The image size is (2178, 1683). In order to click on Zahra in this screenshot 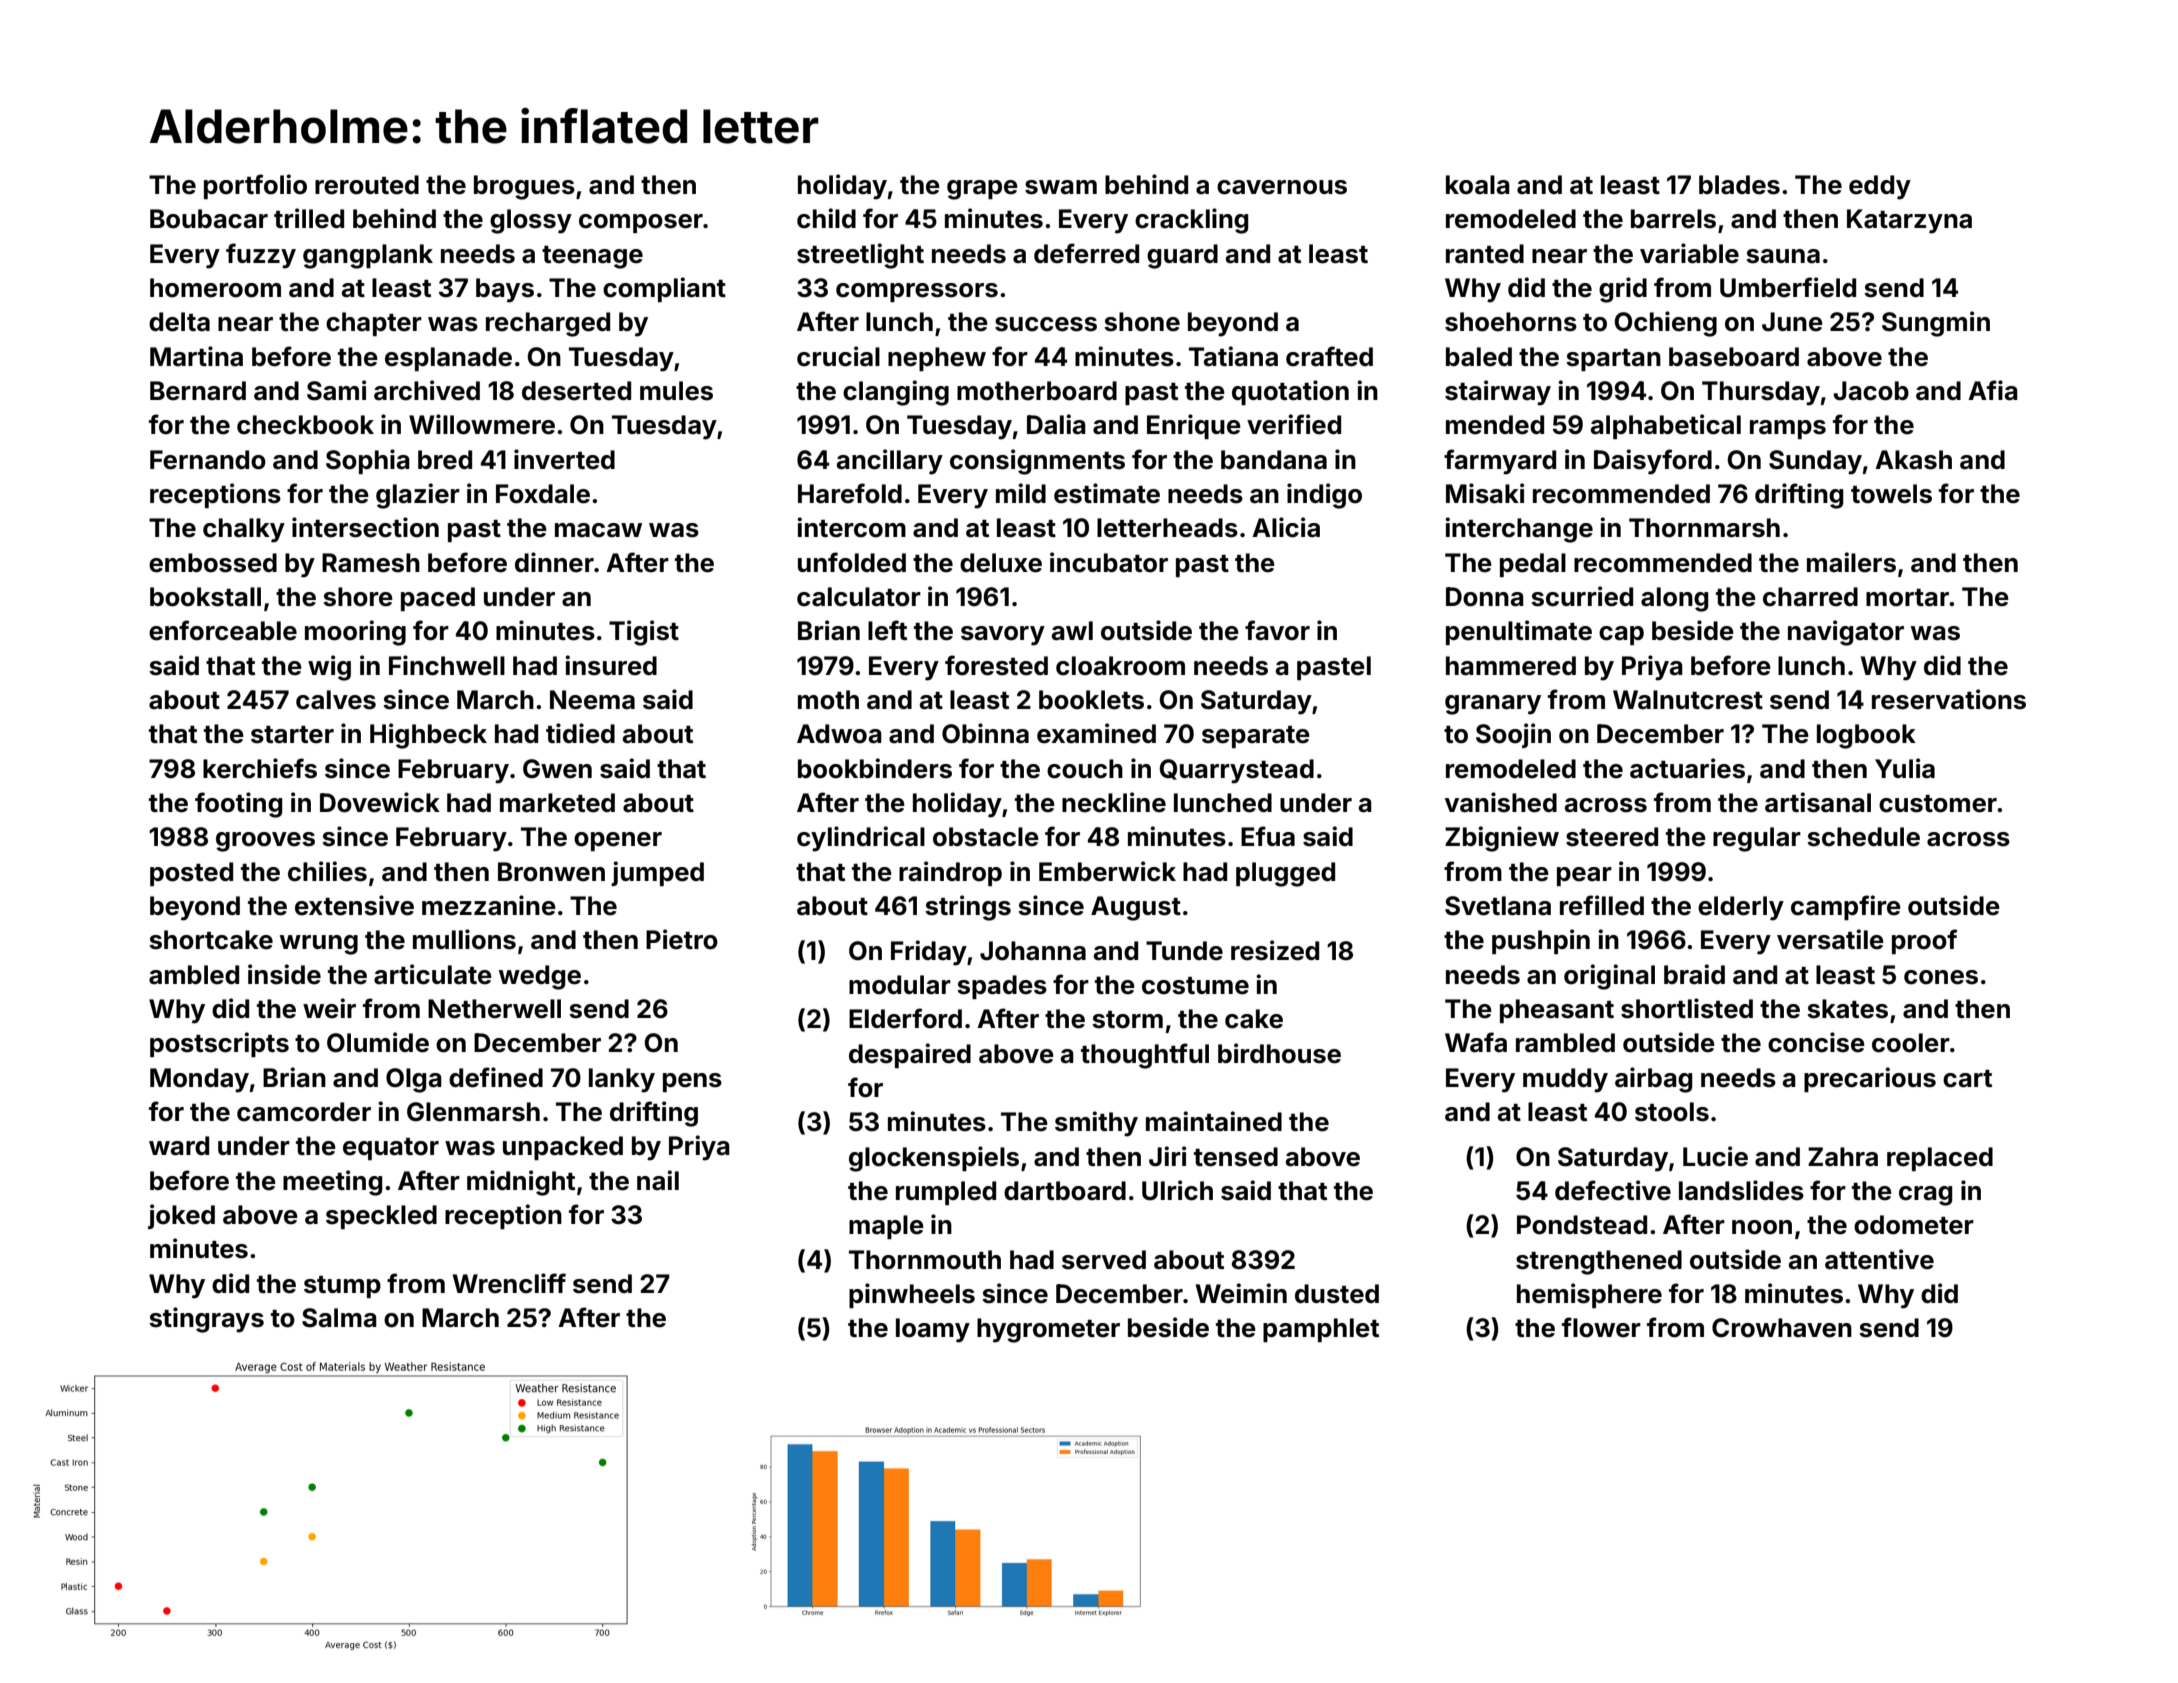, I will do `click(1843, 1157)`.
